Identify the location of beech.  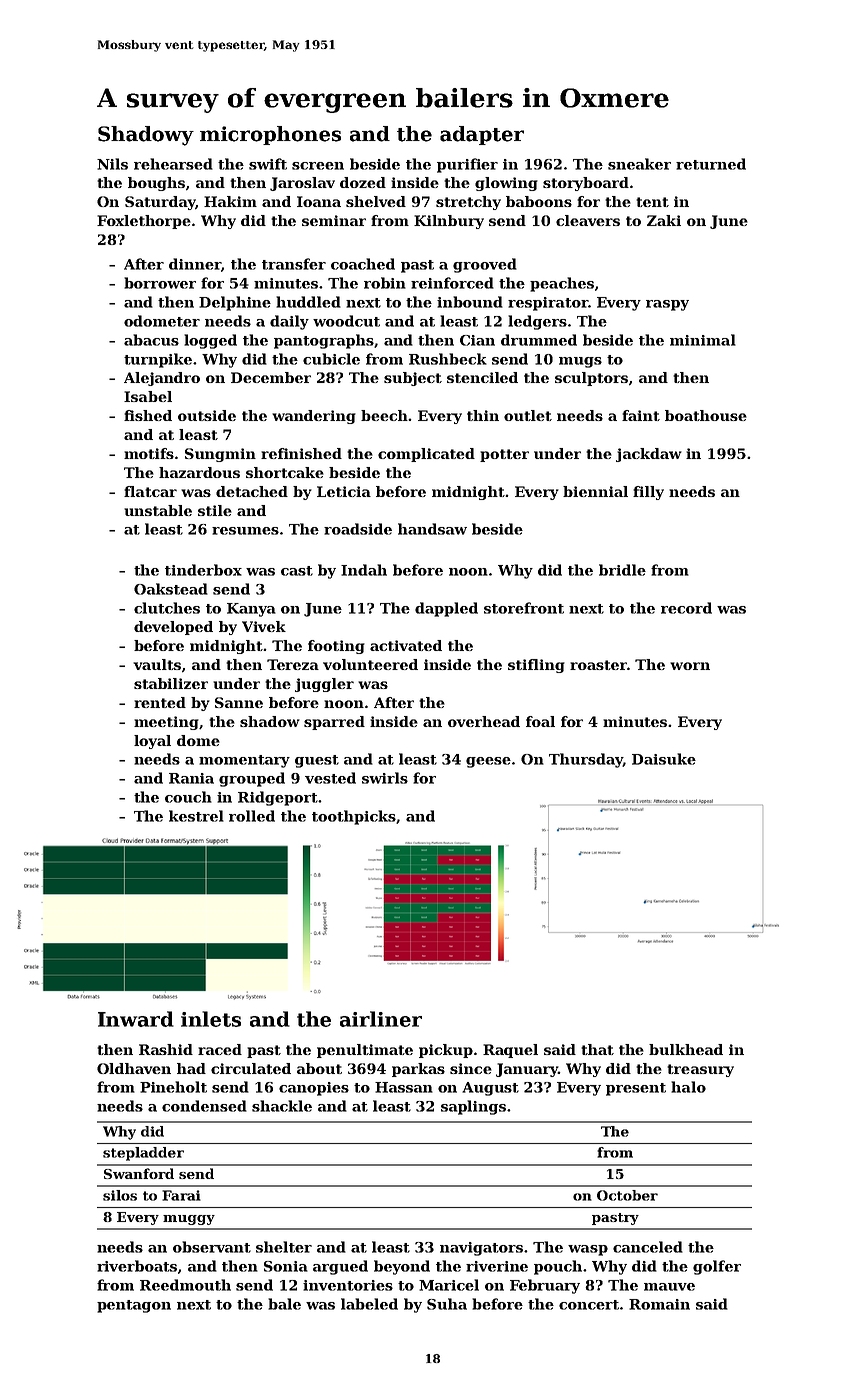
(385, 415).
